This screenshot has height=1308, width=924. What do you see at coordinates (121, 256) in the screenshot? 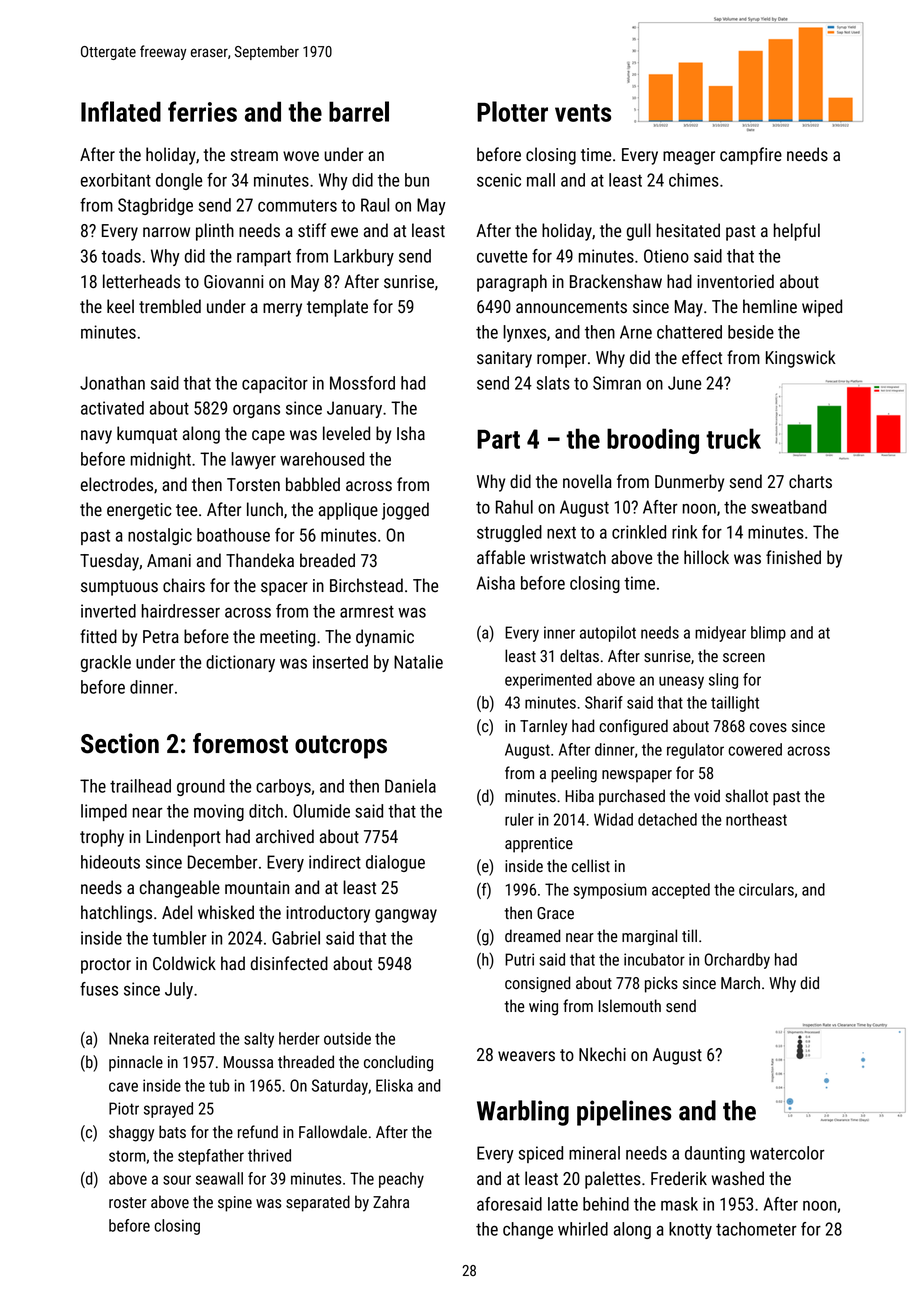
I see `toads` at bounding box center [121, 256].
